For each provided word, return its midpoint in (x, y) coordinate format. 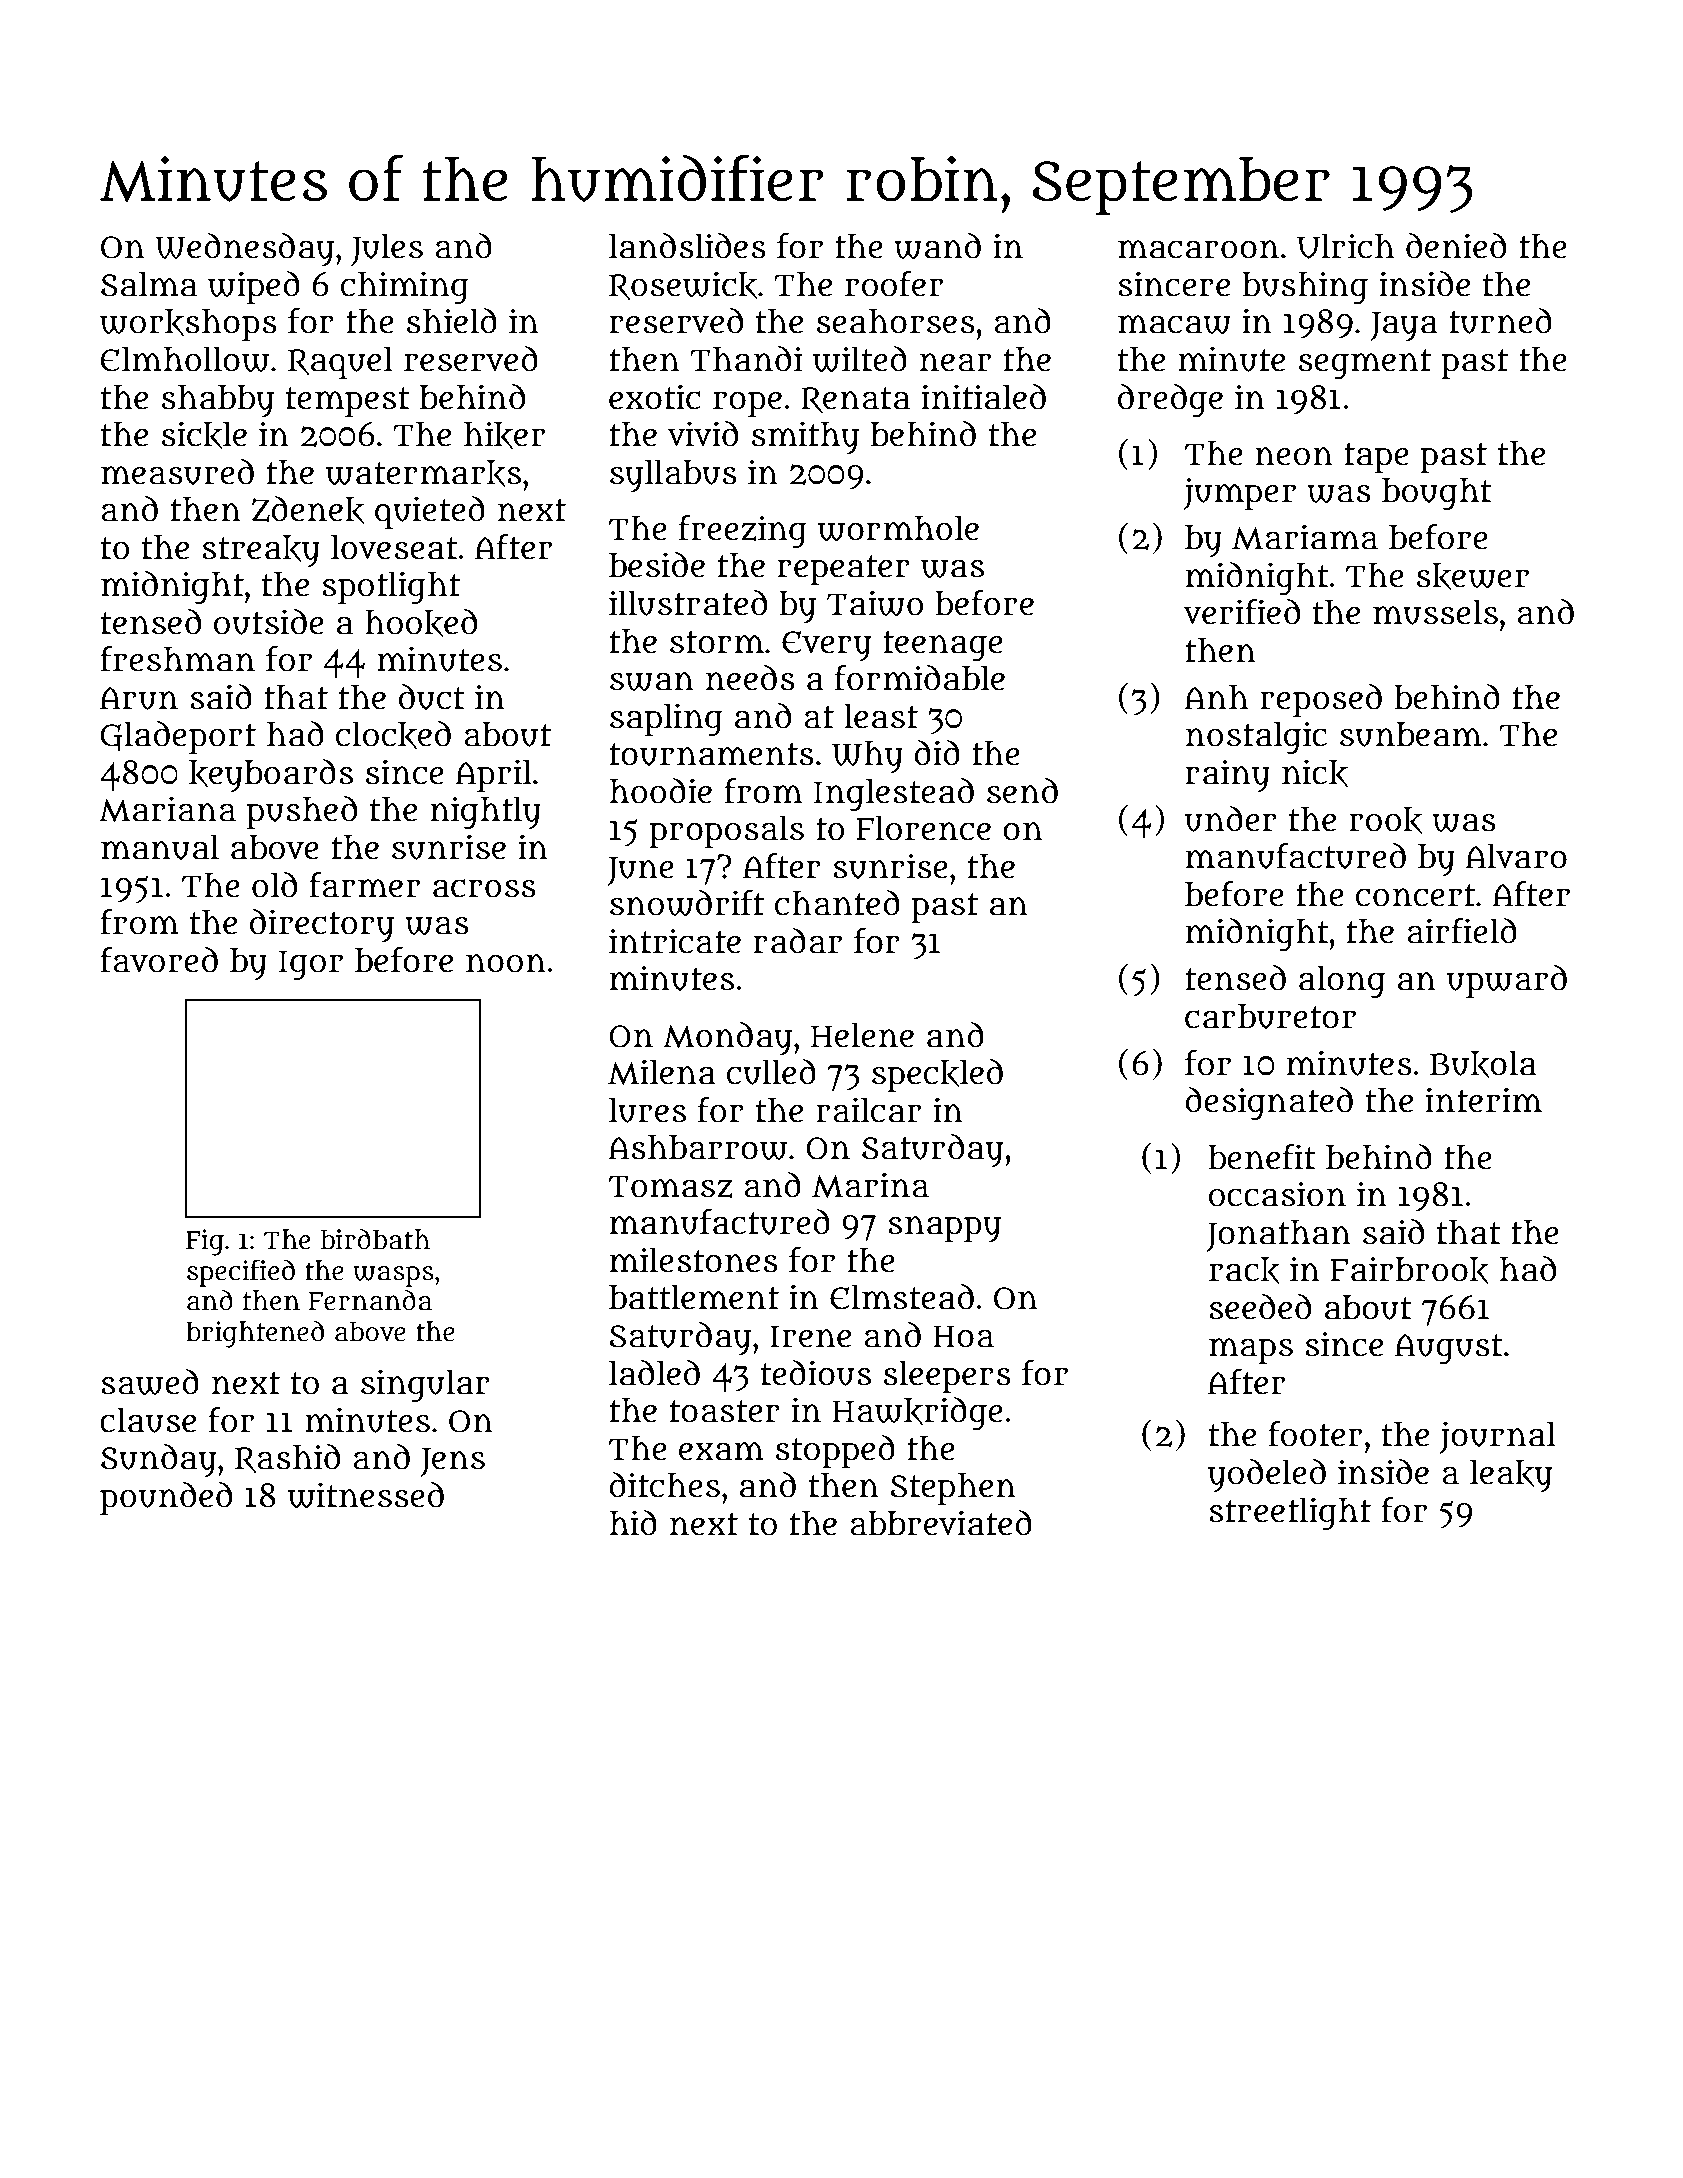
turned (1500, 321)
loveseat (394, 547)
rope (747, 404)
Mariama (1305, 537)
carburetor (1270, 1016)
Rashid (287, 1459)
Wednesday (244, 249)
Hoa (963, 1336)
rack (1244, 1270)
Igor (311, 965)
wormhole (898, 528)
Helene (862, 1035)
